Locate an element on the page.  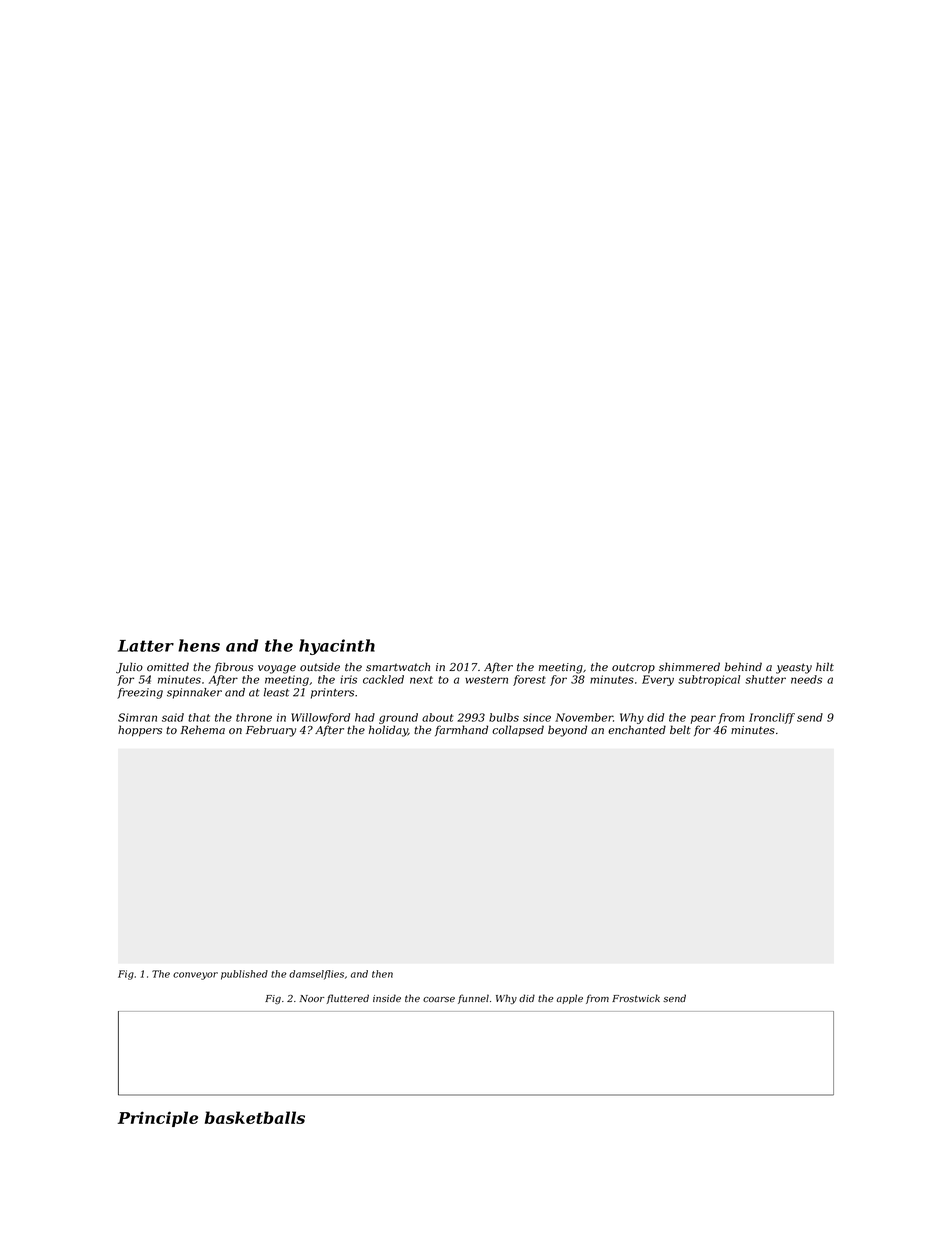
published is located at coordinates (244, 975).
